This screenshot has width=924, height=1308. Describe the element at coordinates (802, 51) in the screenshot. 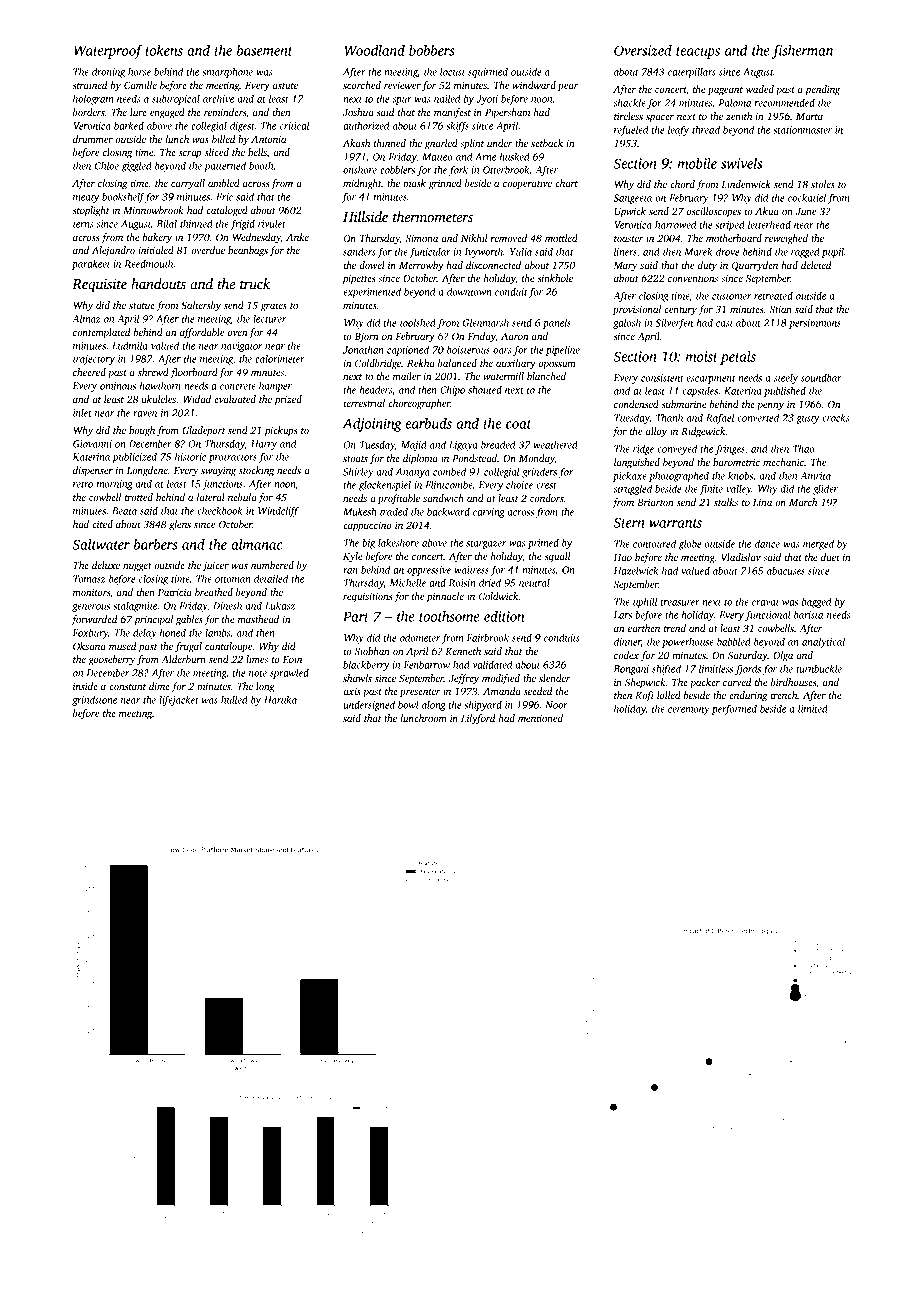

I see `fisherman` at that location.
